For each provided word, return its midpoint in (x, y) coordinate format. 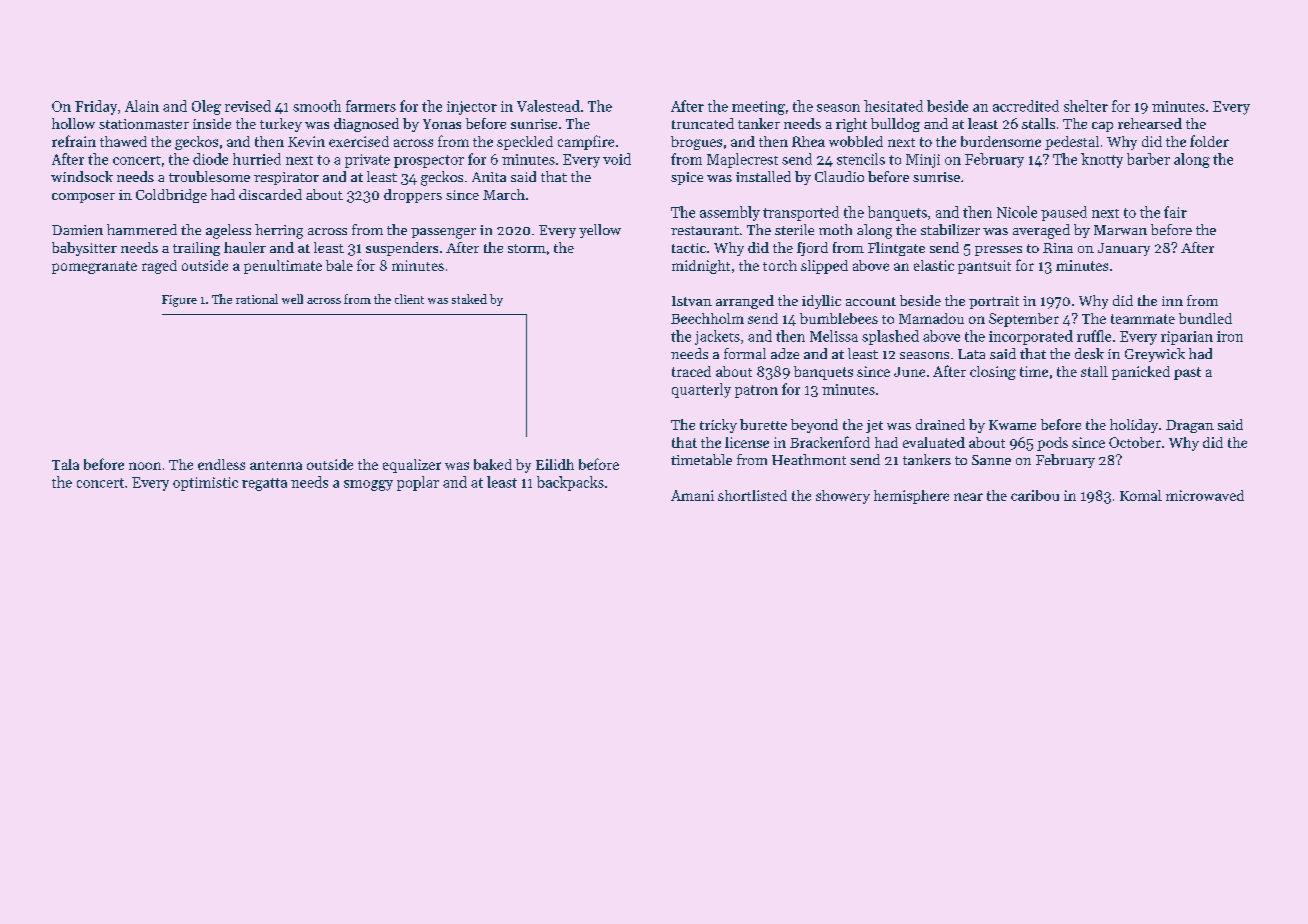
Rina (1058, 248)
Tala (65, 464)
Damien (77, 230)
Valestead (548, 106)
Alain (142, 106)
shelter (1086, 106)
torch (780, 265)
